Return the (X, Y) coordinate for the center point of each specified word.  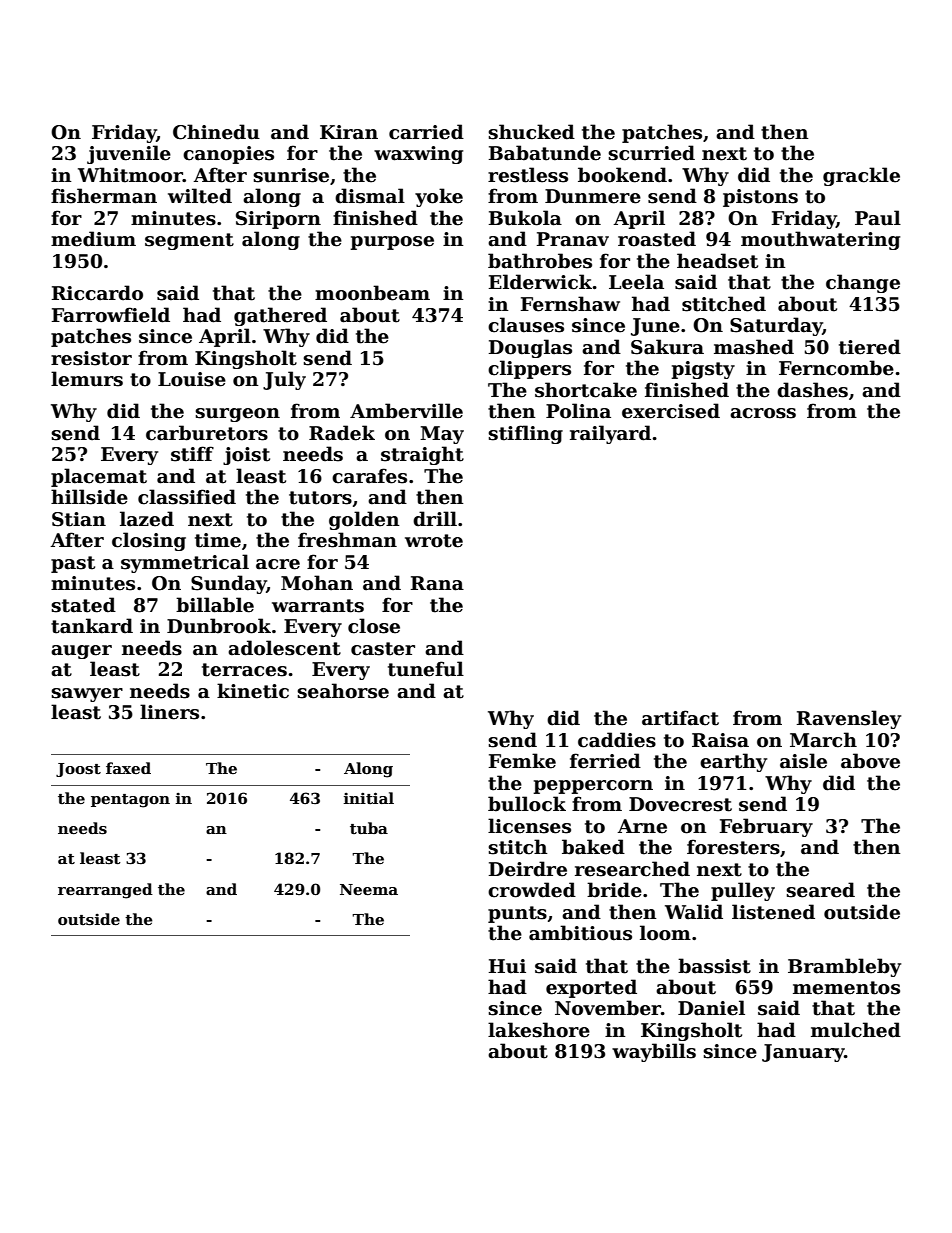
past (73, 564)
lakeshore (539, 1030)
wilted (200, 196)
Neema (369, 889)
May (442, 435)
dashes (812, 390)
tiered (870, 347)
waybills (654, 1052)
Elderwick (540, 282)
